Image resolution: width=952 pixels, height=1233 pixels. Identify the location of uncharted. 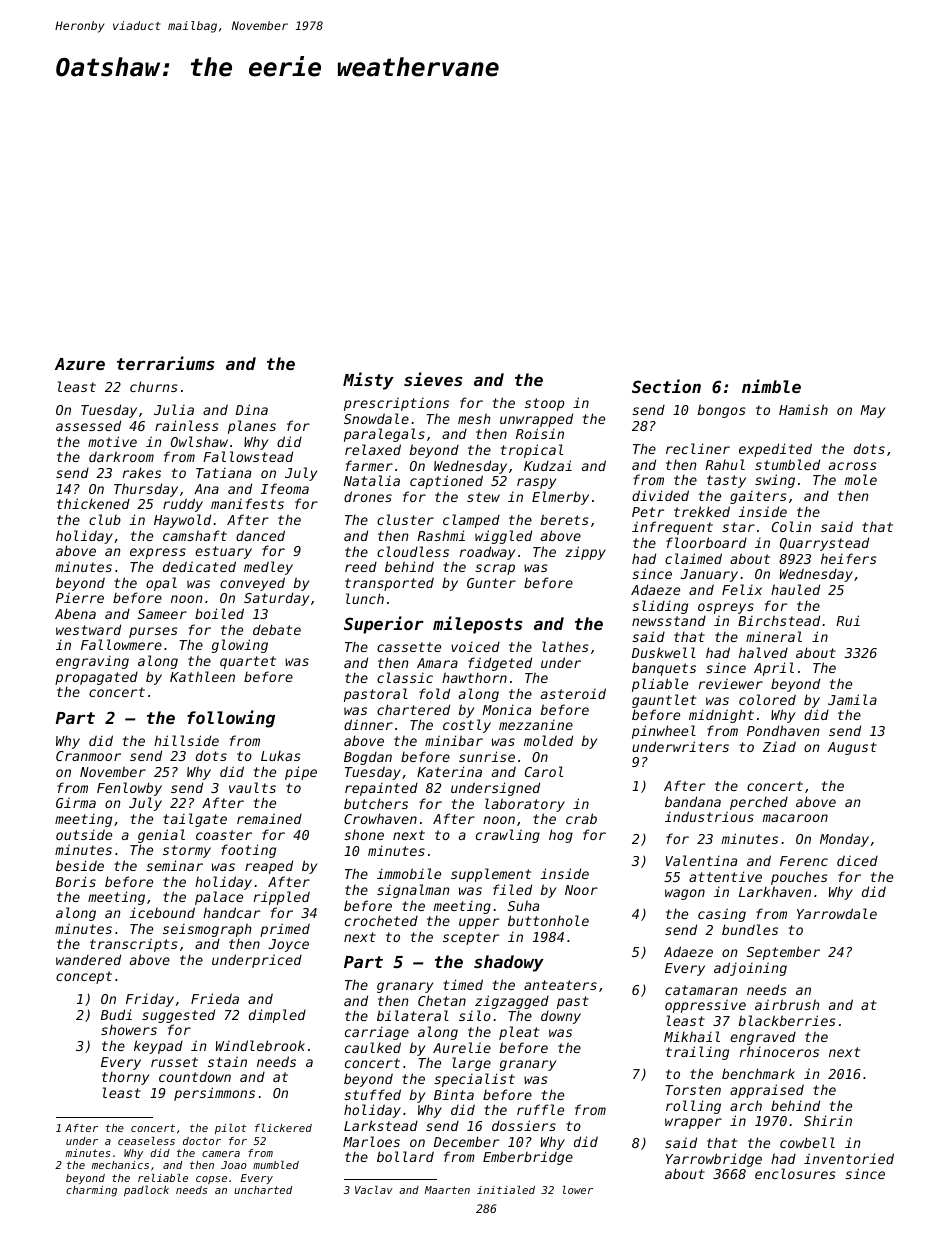
(263, 1190).
